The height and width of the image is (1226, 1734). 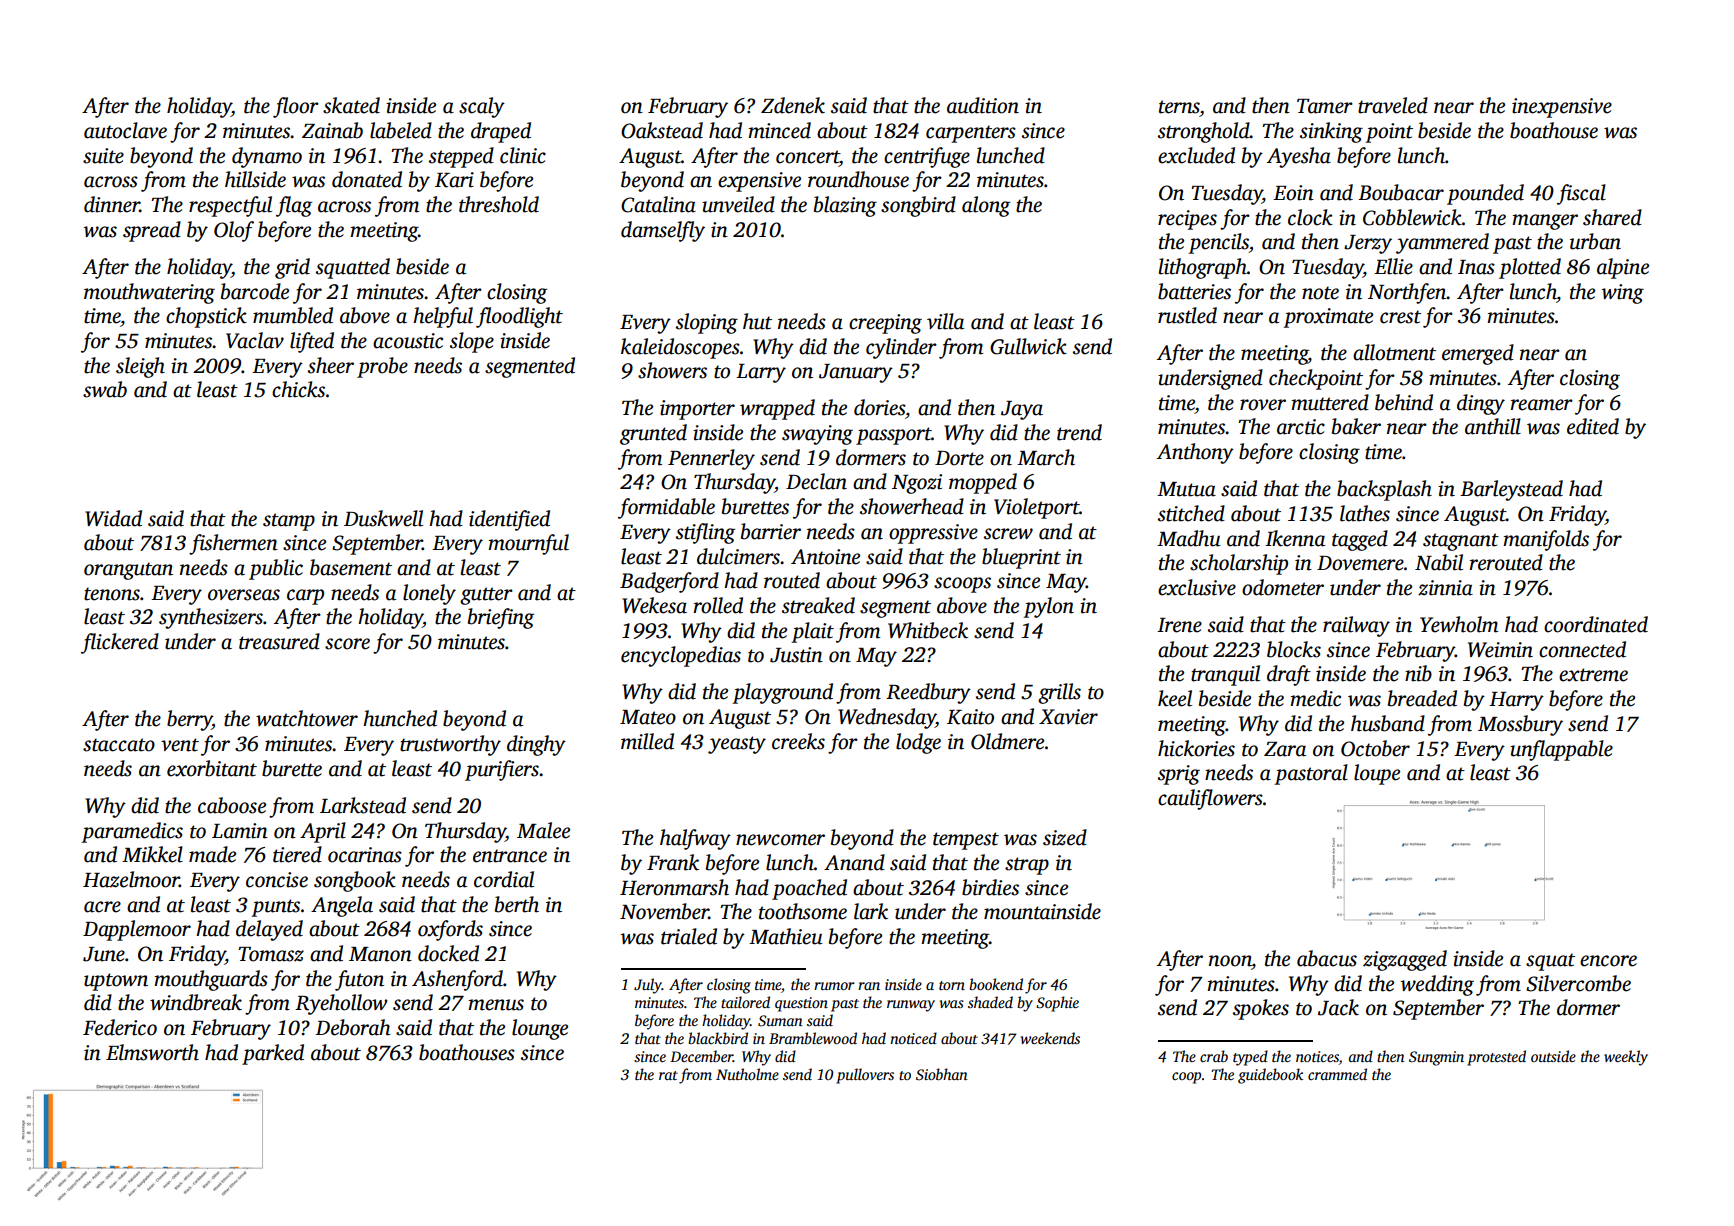 What do you see at coordinates (1542, 405) in the image?
I see `reamer` at bounding box center [1542, 405].
